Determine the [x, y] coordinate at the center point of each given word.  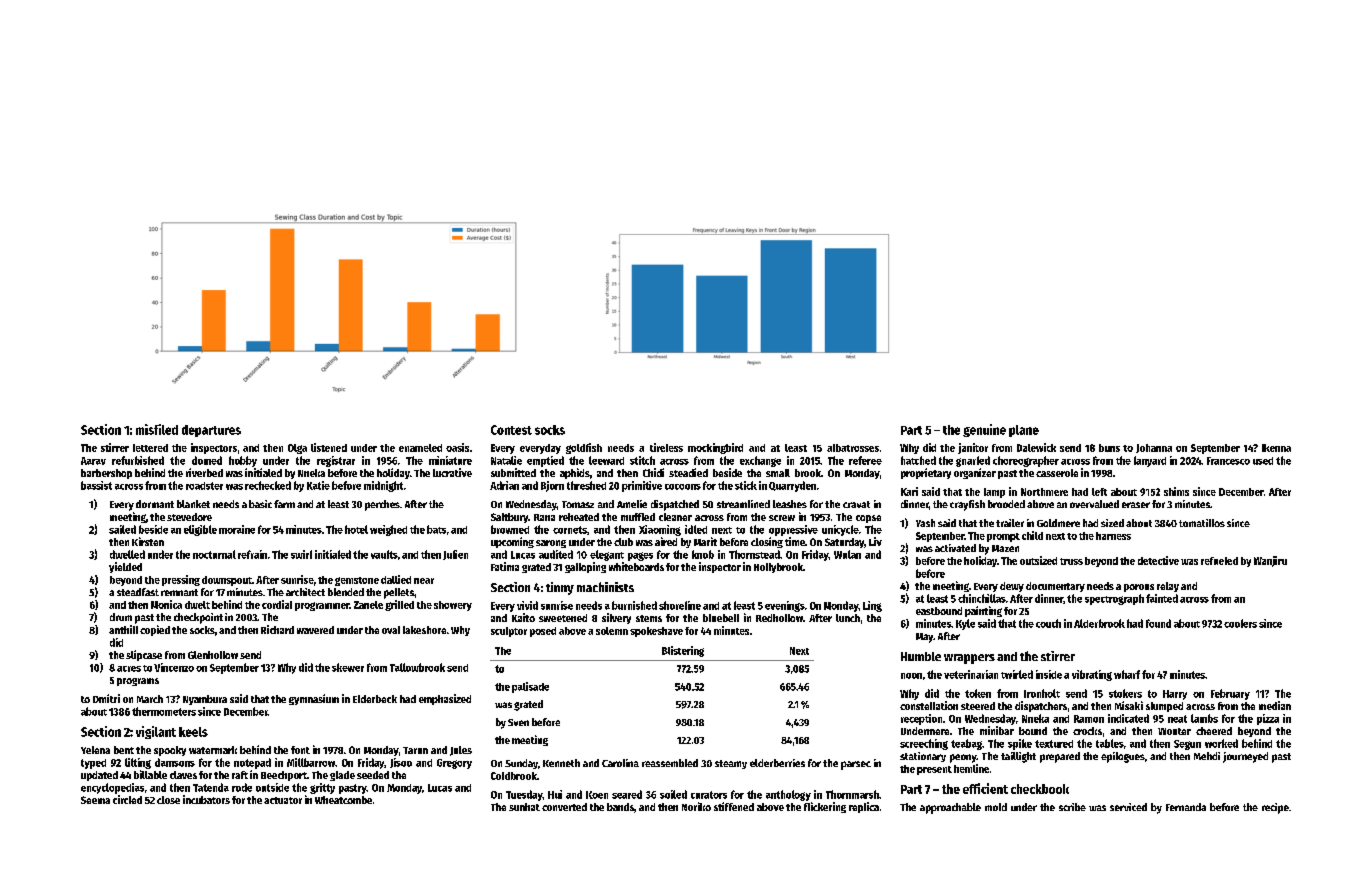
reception [921, 719]
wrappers [969, 659]
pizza [1268, 719]
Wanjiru [1270, 561]
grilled [399, 605]
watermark [213, 750]
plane [1024, 431]
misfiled [157, 429]
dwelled [127, 554]
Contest [511, 430]
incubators [206, 799]
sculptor [509, 632]
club [623, 542]
